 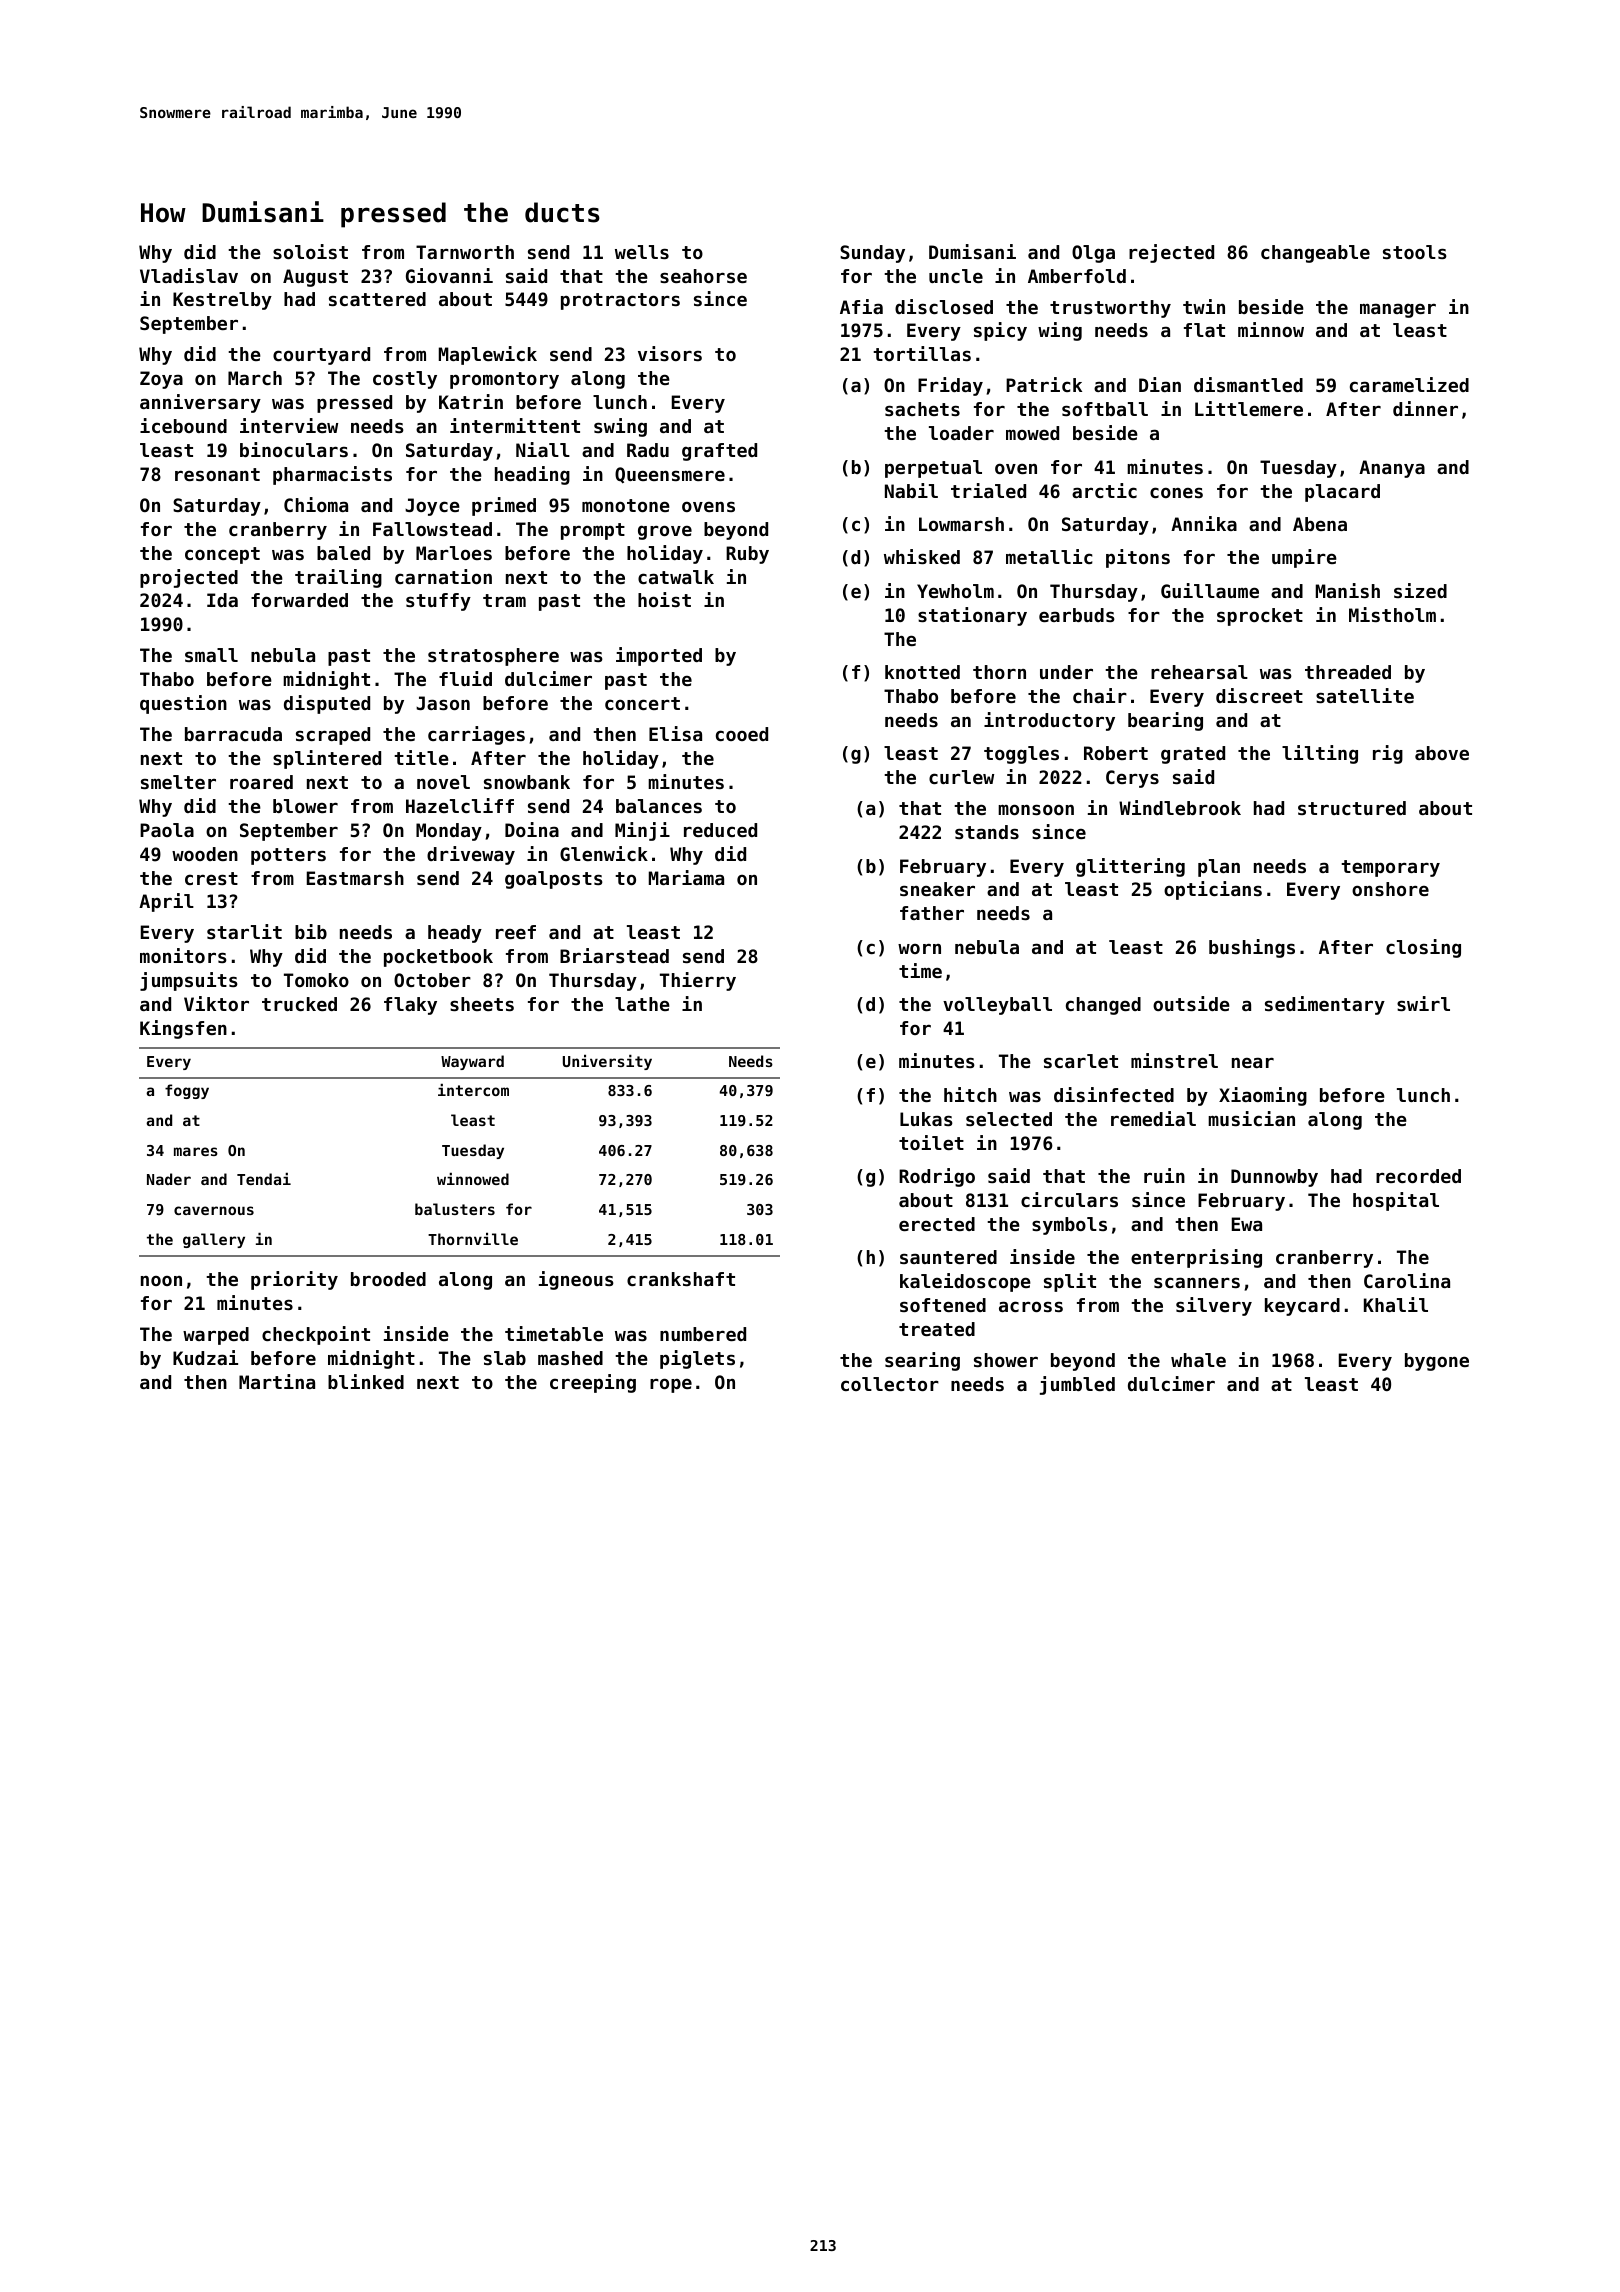 I want to click on twin, so click(x=1204, y=306).
